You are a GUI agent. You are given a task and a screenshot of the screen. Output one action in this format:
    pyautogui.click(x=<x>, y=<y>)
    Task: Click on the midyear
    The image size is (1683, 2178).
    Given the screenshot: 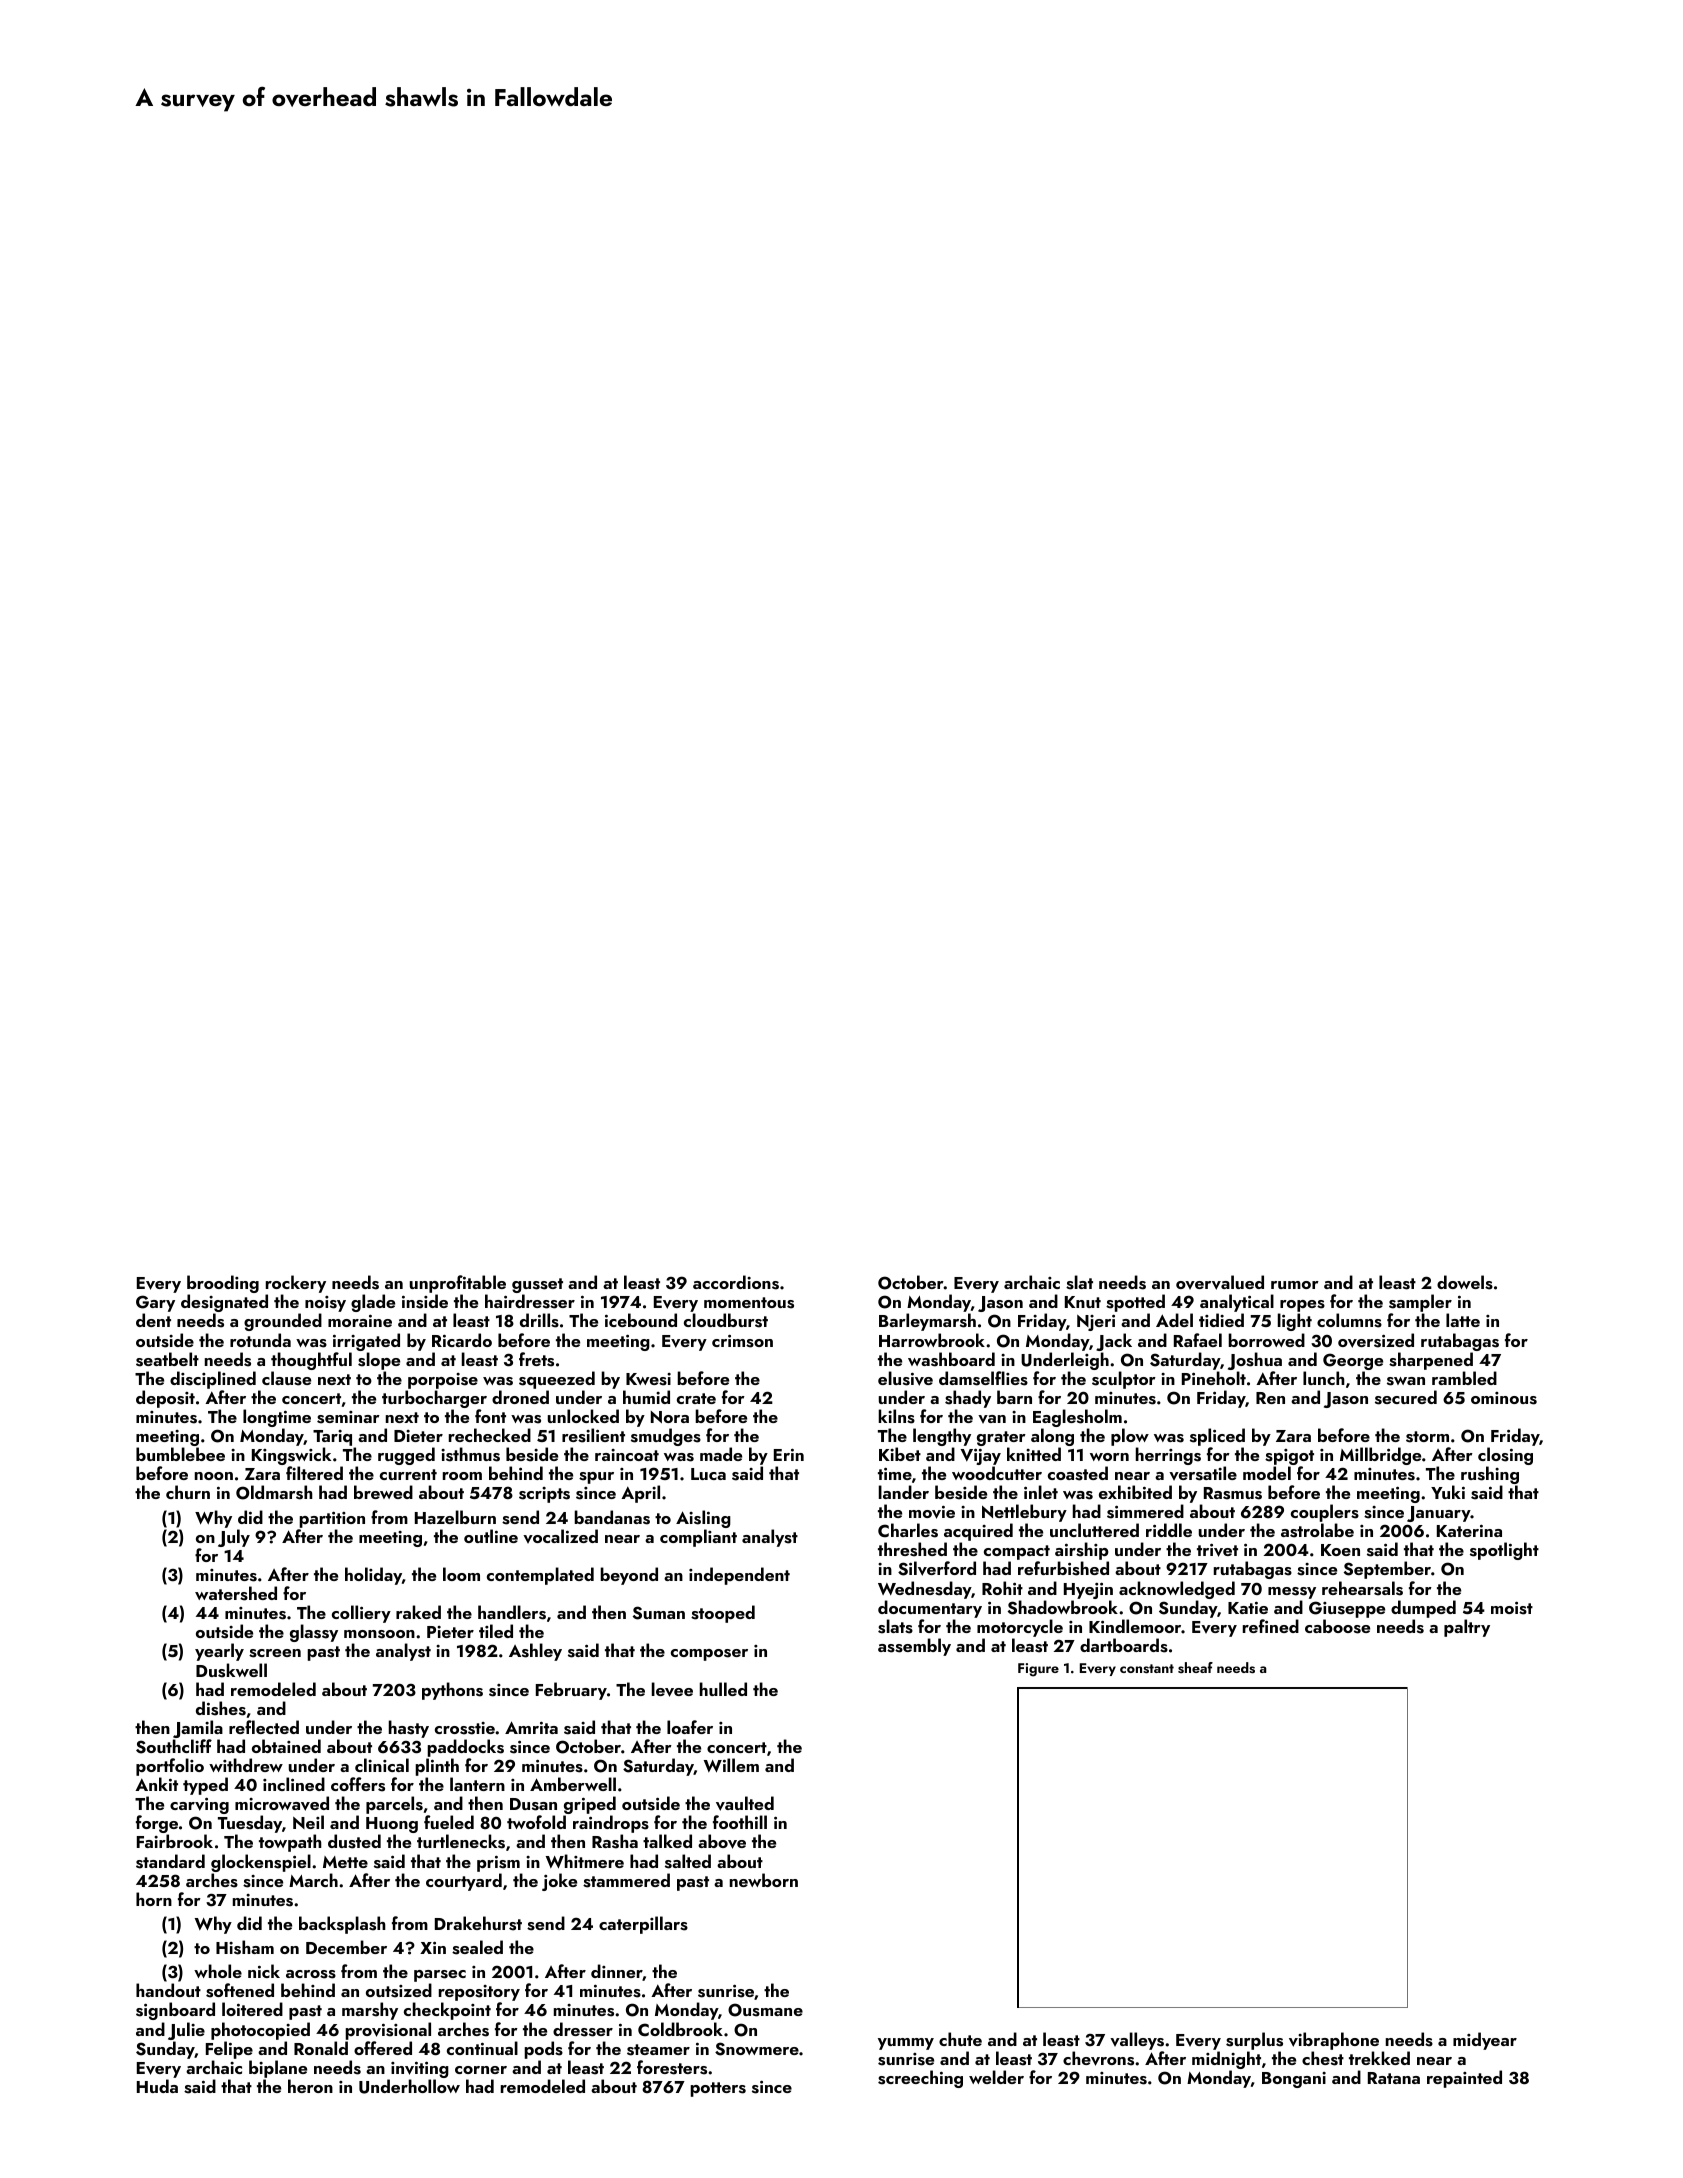 What is the action you would take?
    pyautogui.click(x=1485, y=2041)
